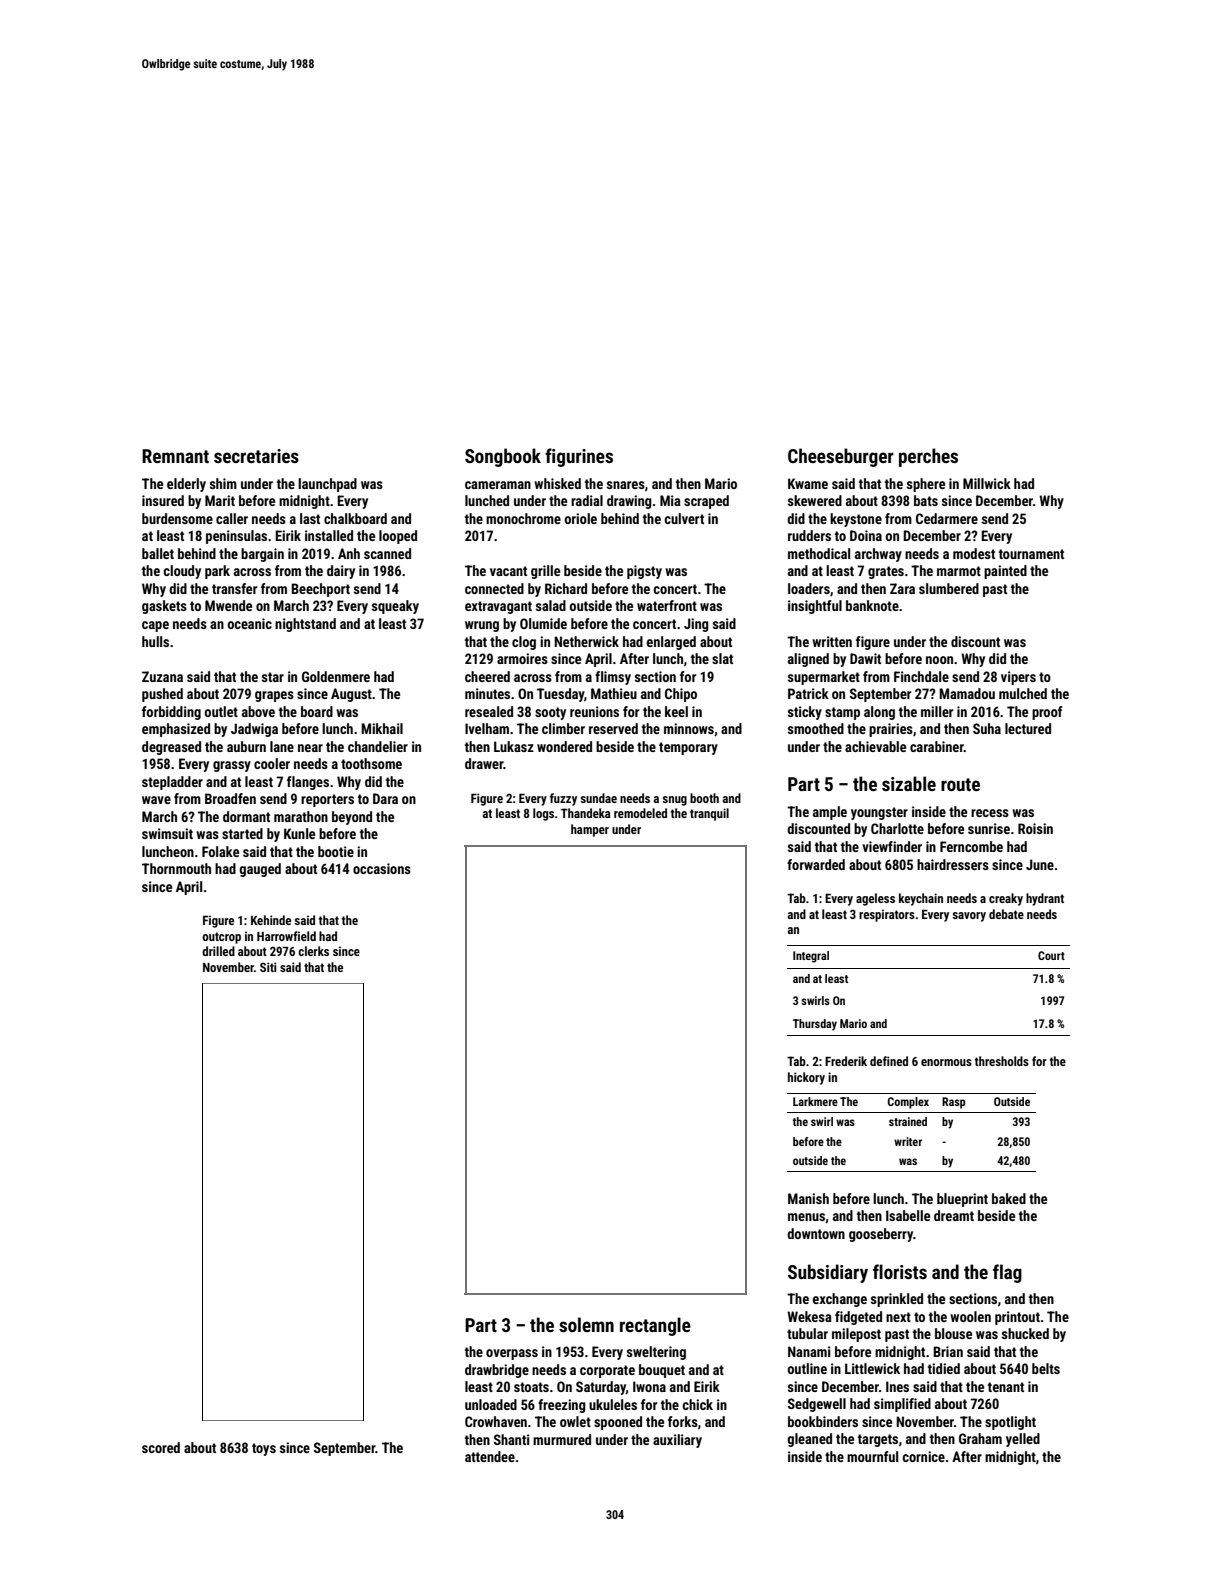 This screenshot has width=1212, height=1569. Describe the element at coordinates (1051, 955) in the screenshot. I see `Court` at that location.
